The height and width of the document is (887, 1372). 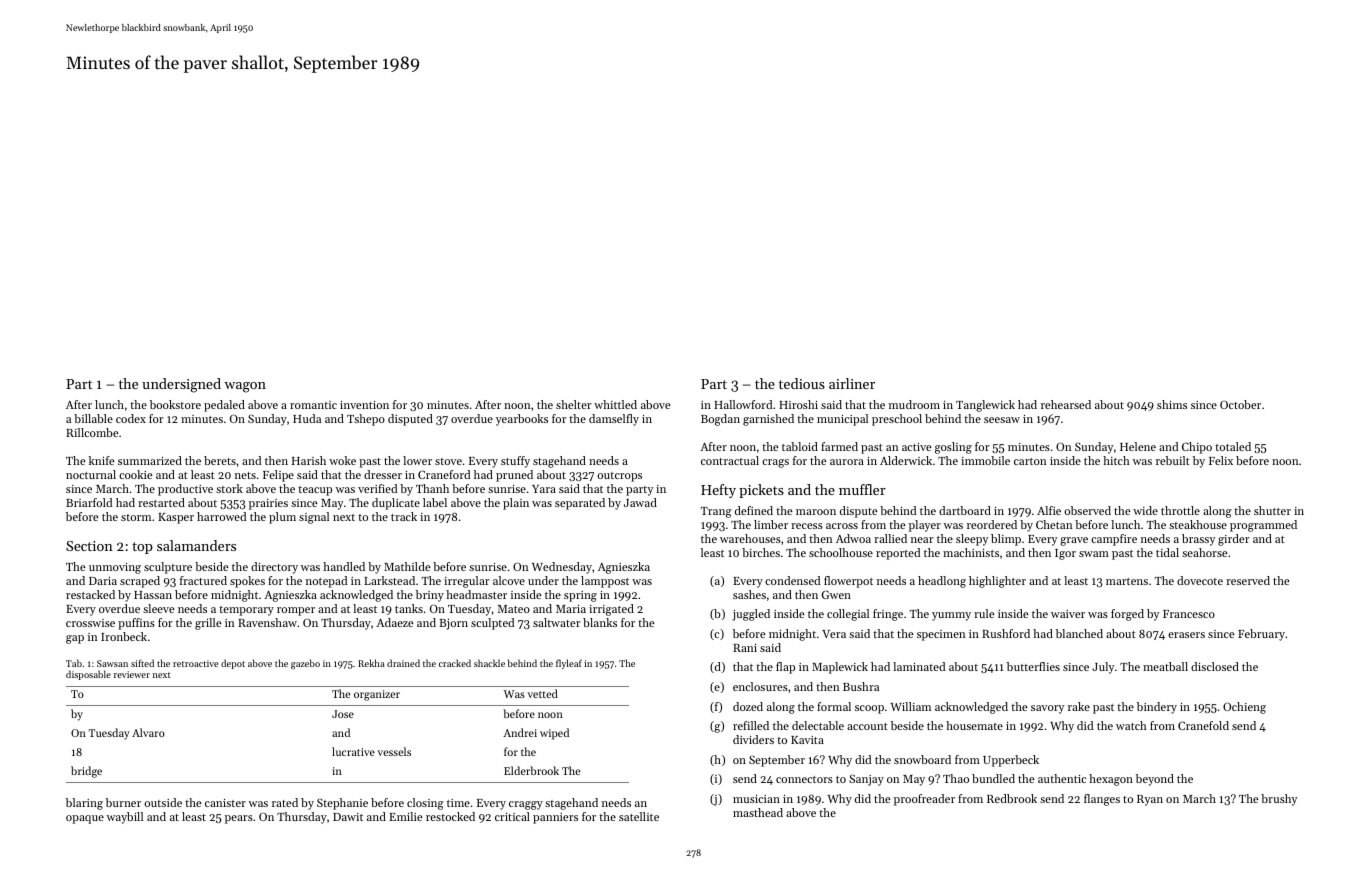 What do you see at coordinates (85, 819) in the document?
I see `opaque` at bounding box center [85, 819].
